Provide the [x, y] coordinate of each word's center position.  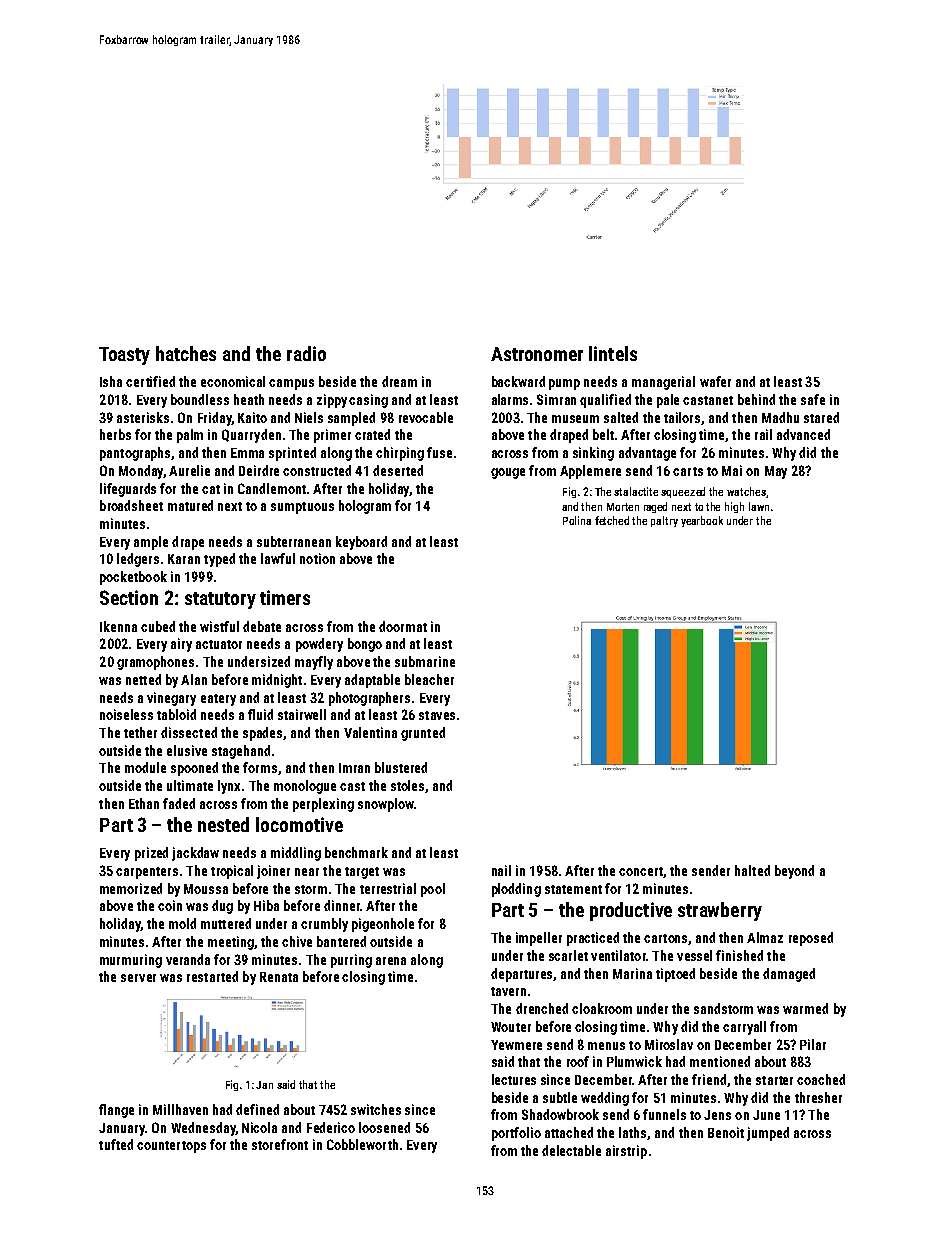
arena [391, 961]
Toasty [124, 356]
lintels [613, 353]
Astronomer [537, 354]
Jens [717, 1115]
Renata [279, 977]
